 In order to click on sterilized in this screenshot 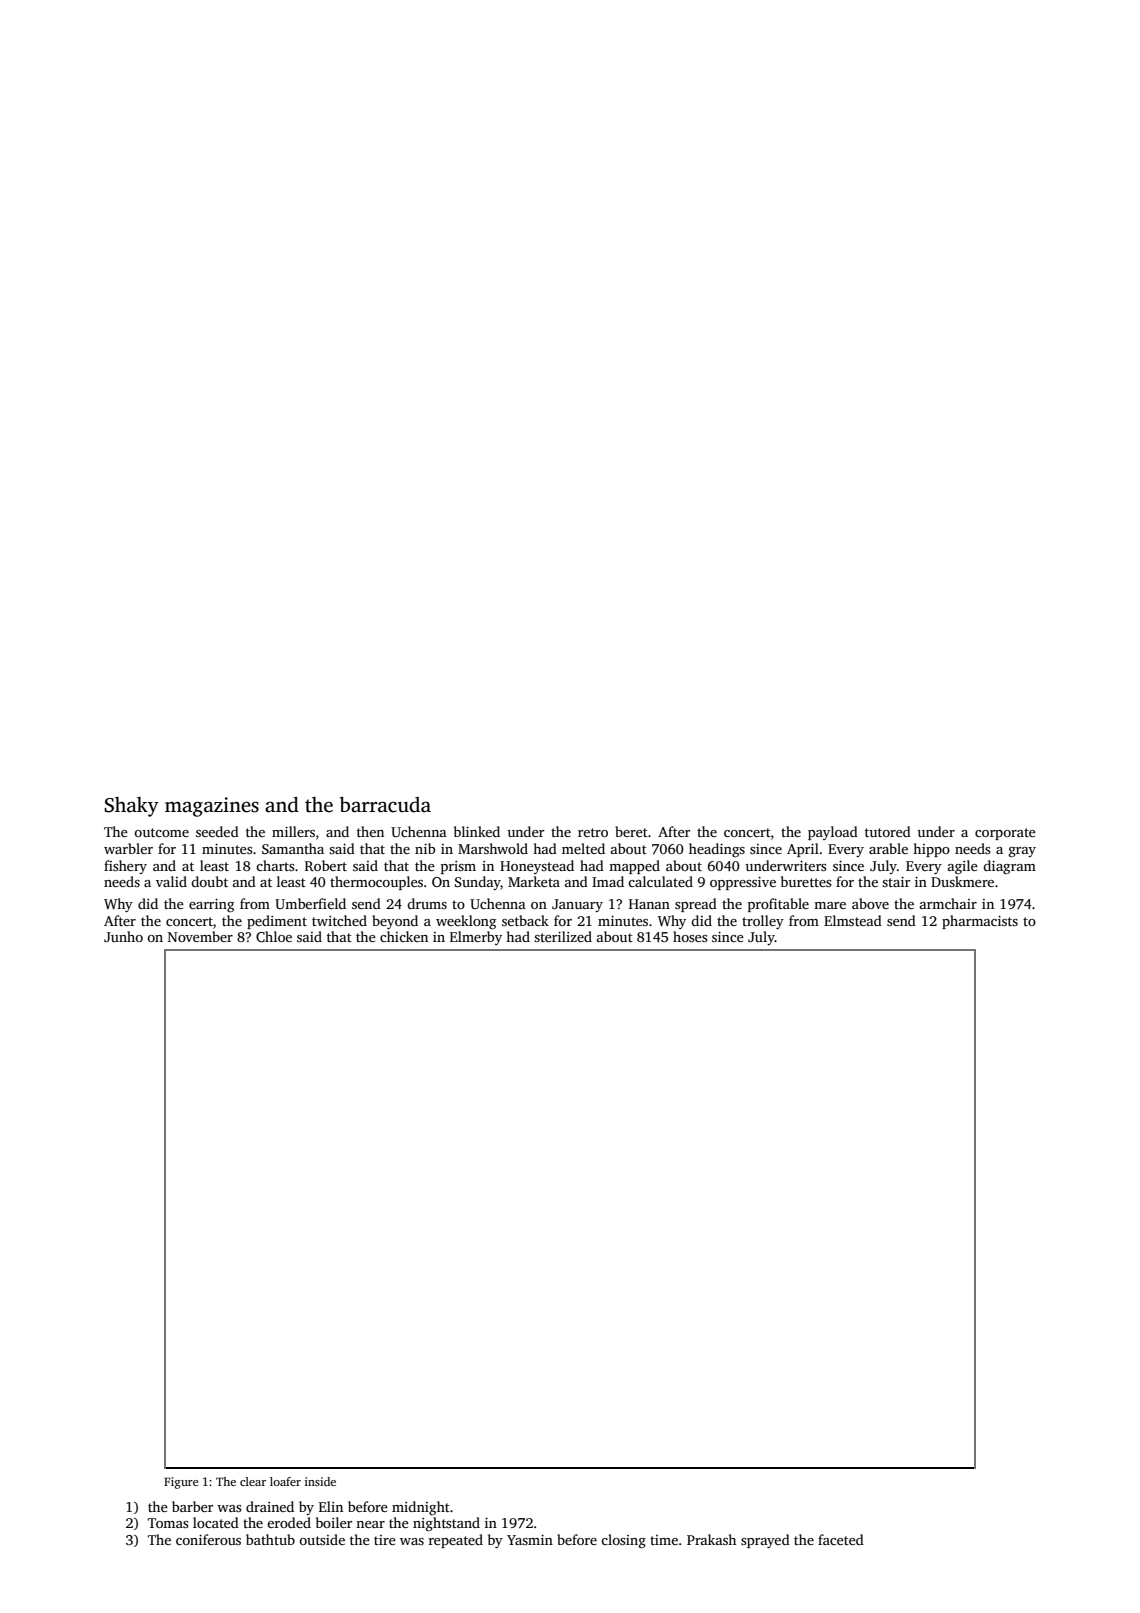, I will do `click(563, 936)`.
